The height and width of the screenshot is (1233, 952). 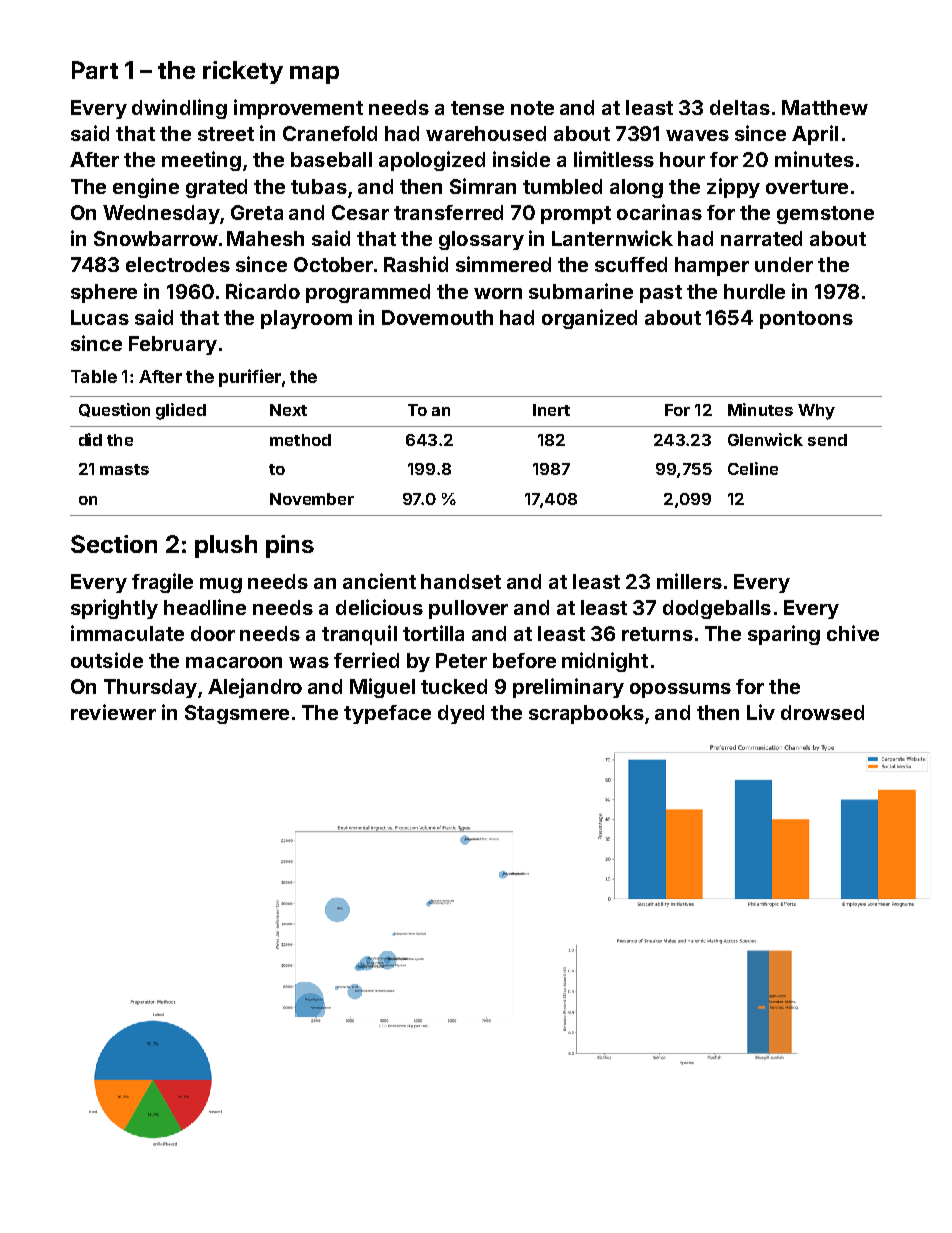 I want to click on dyed, so click(x=461, y=714).
